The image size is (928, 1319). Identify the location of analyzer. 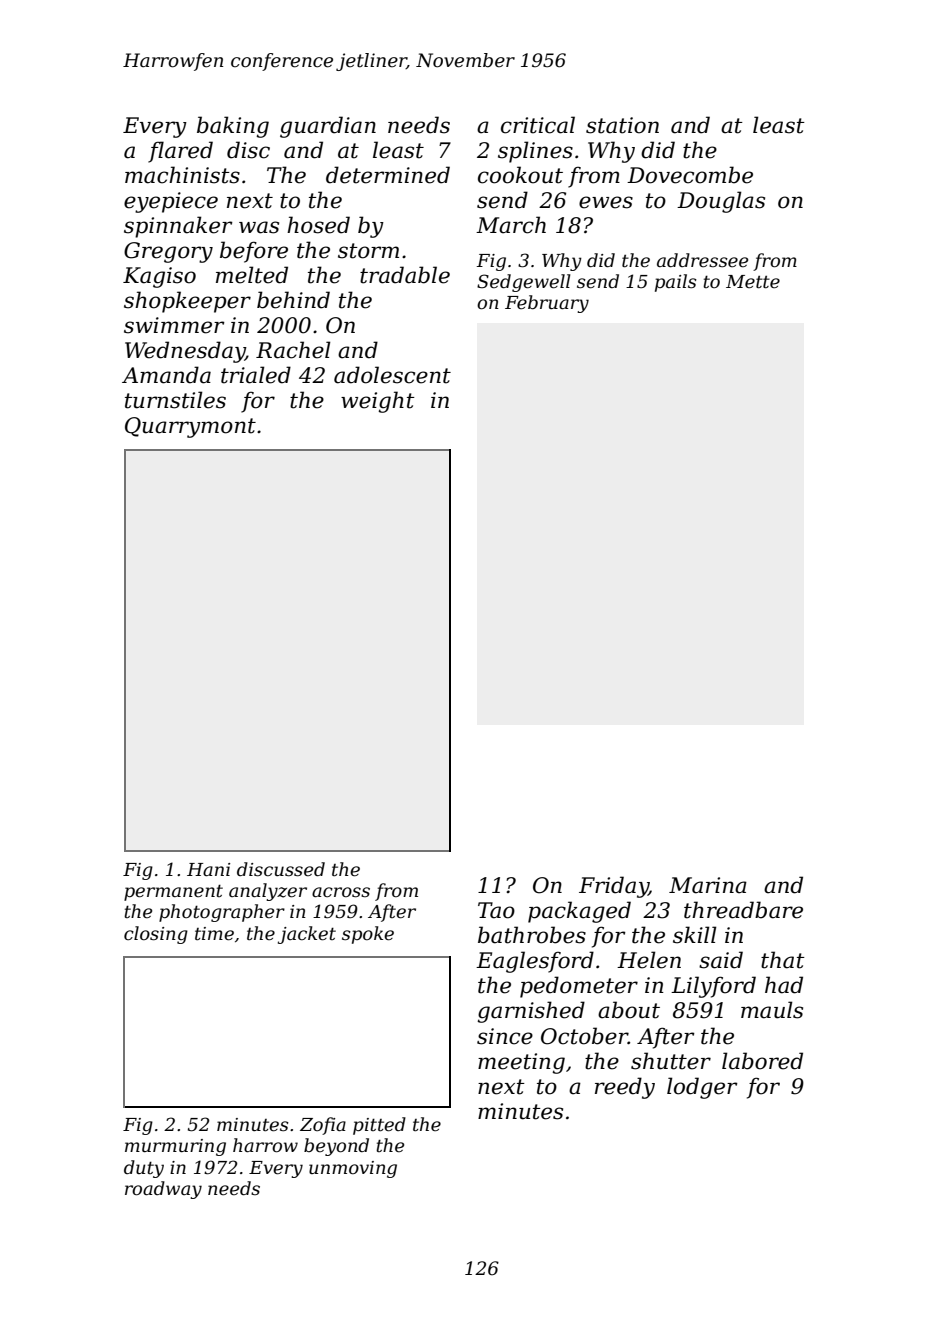
(268, 892).
